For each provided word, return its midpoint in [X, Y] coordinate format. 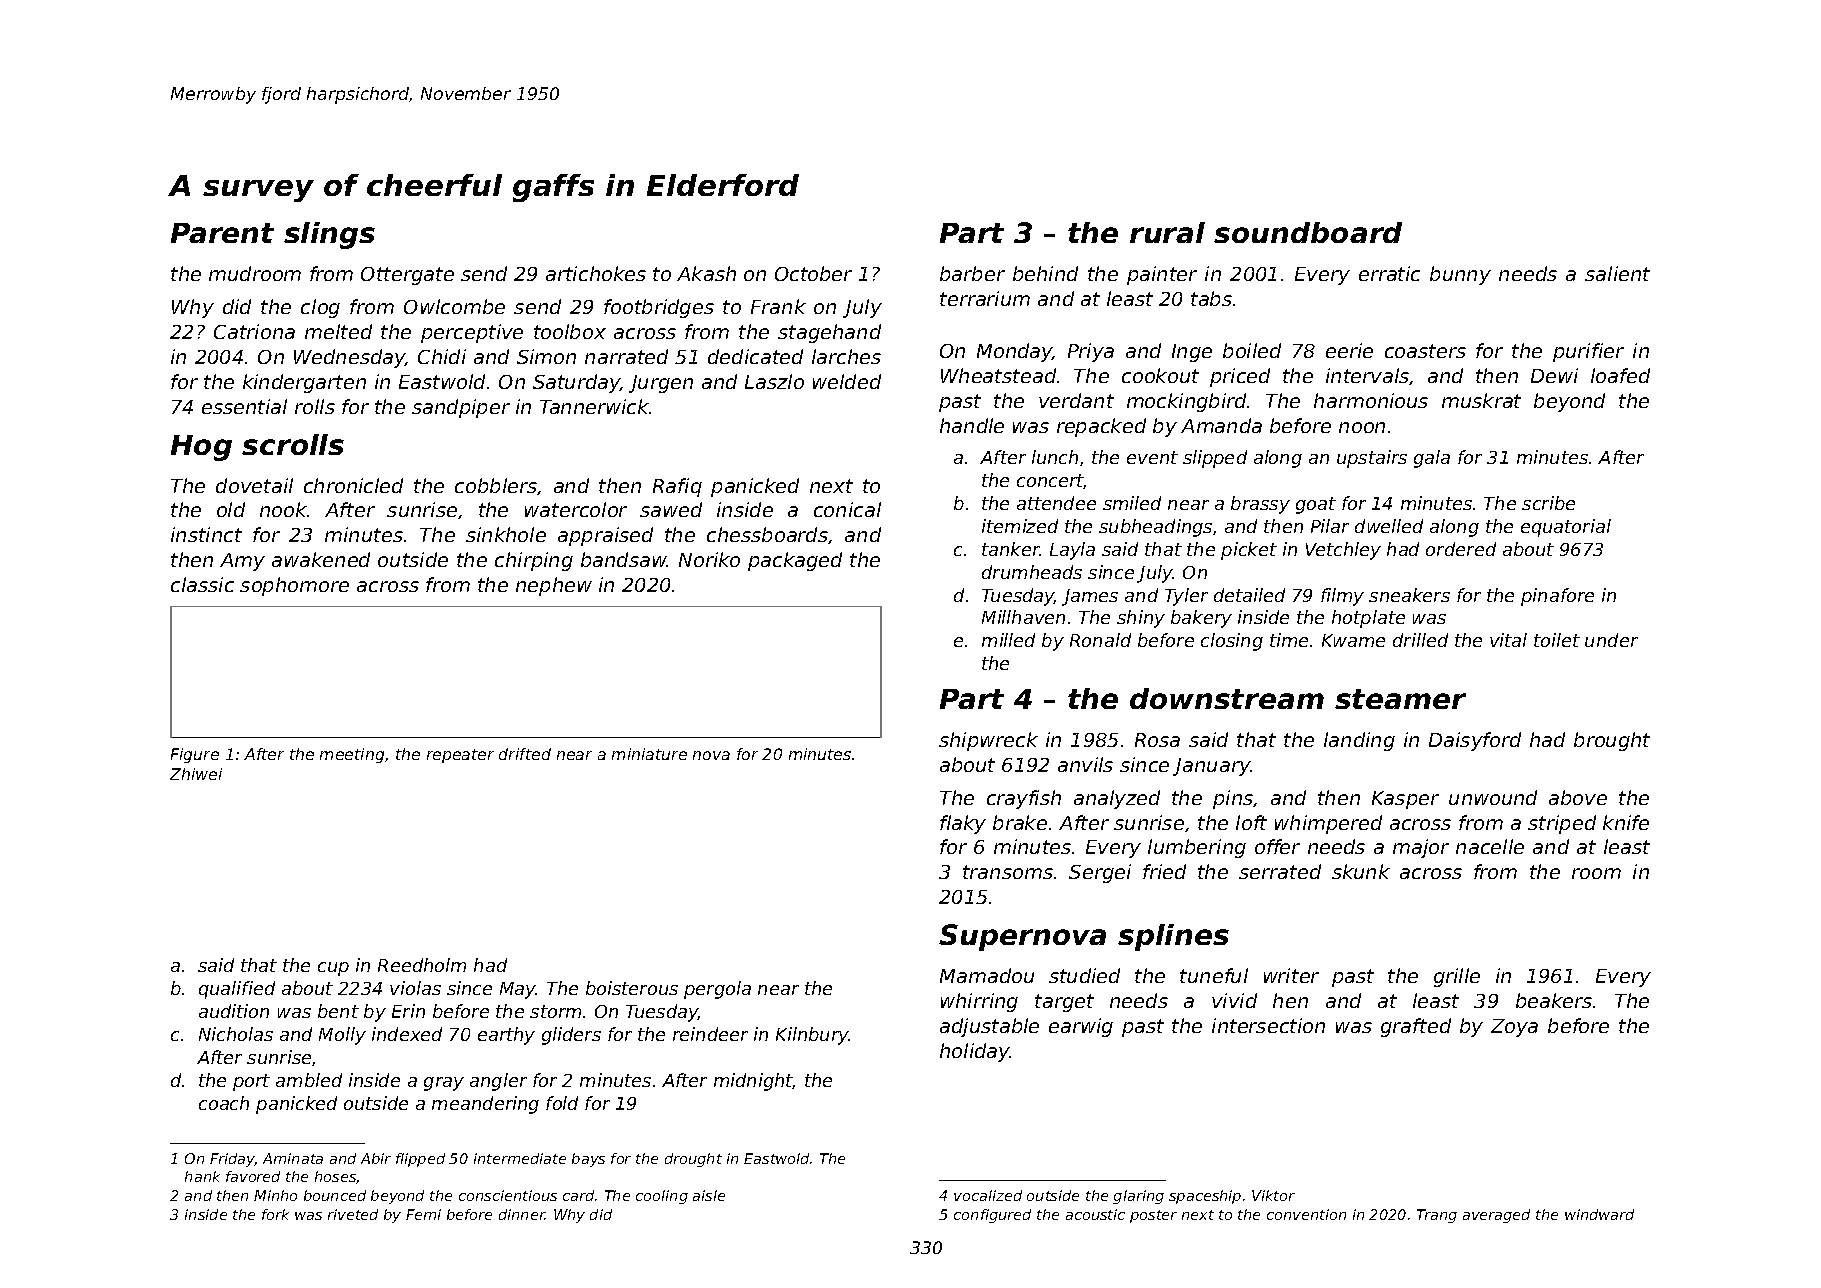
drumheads [1032, 572]
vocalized [988, 1195]
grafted [1416, 1027]
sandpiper [461, 408]
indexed [407, 1034]
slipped [1215, 459]
